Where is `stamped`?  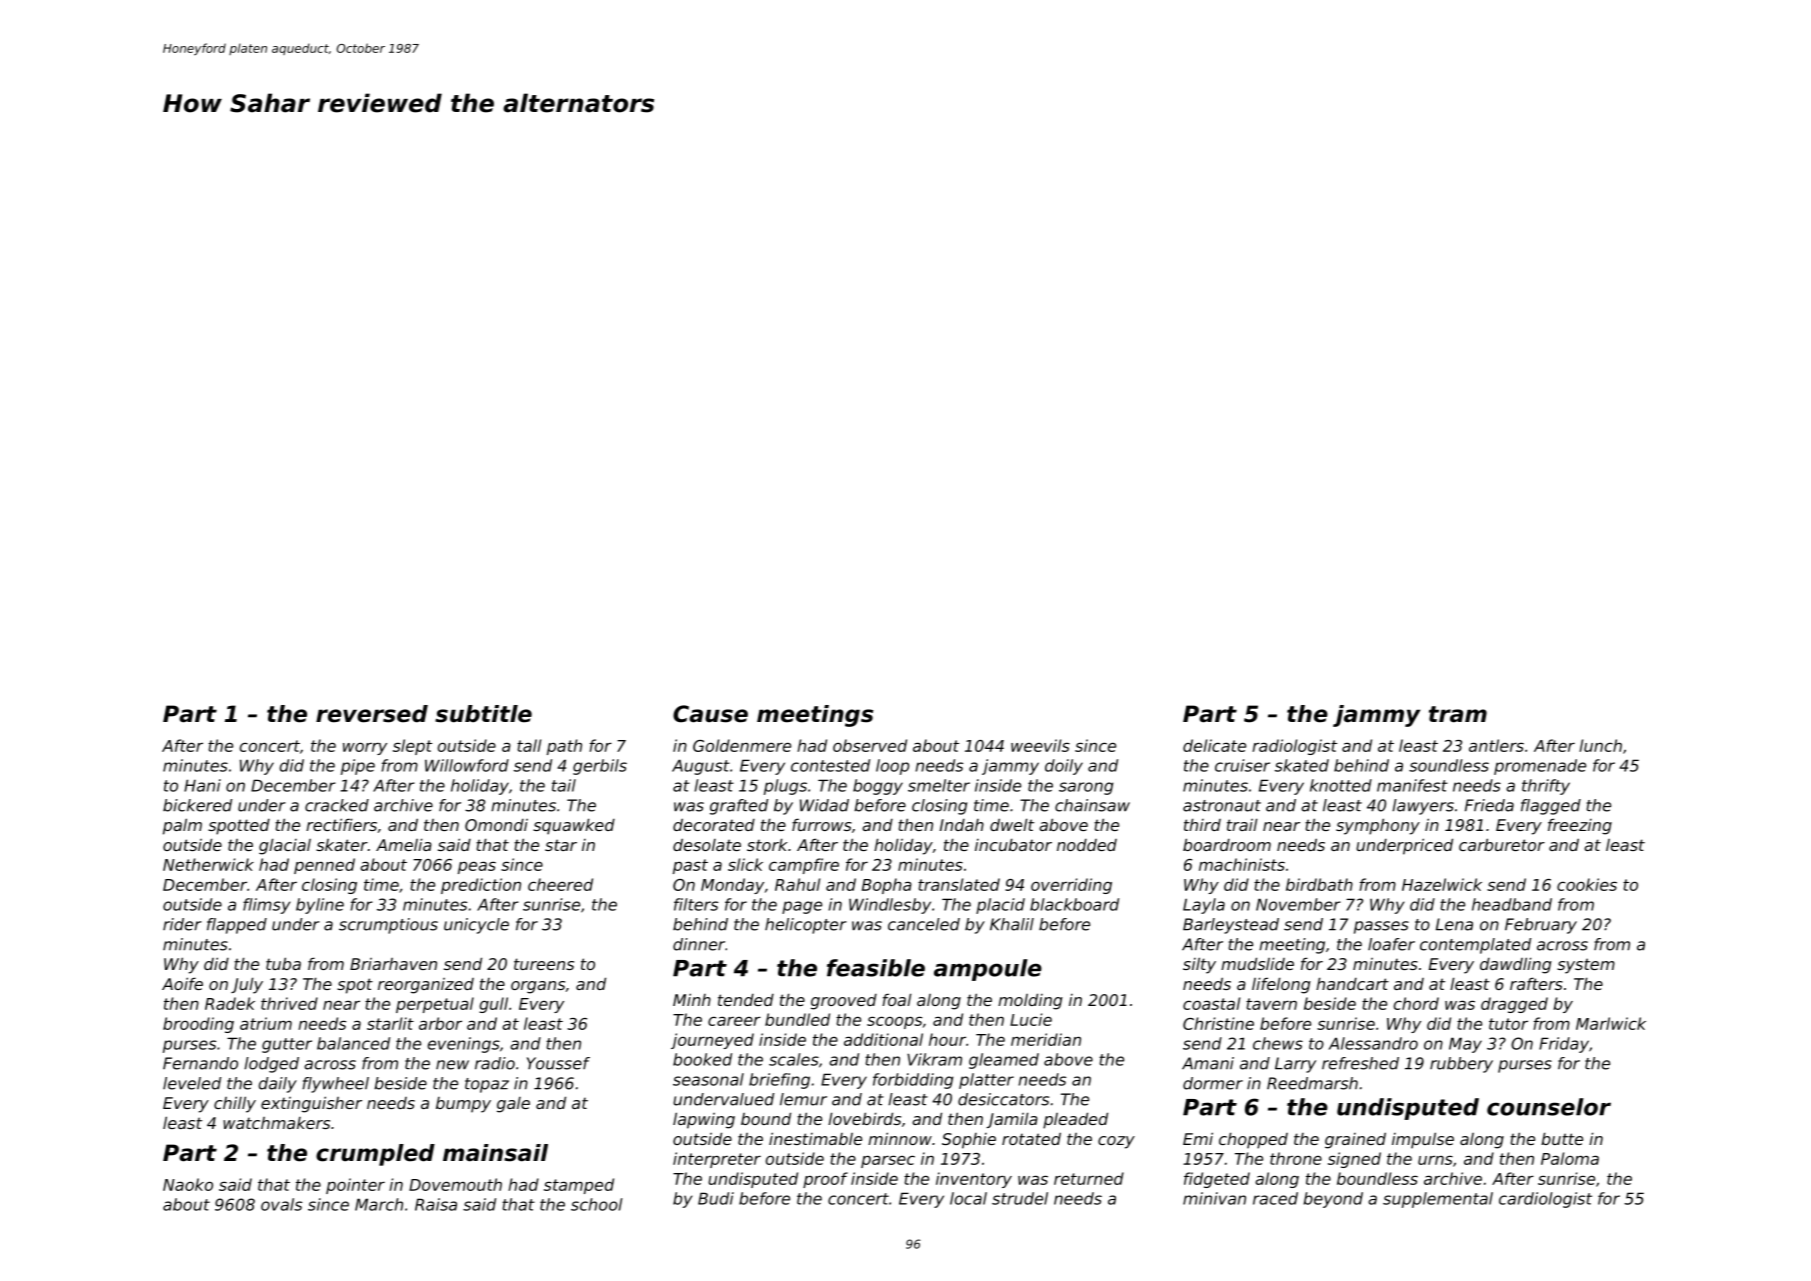
stamped is located at coordinates (579, 1186).
